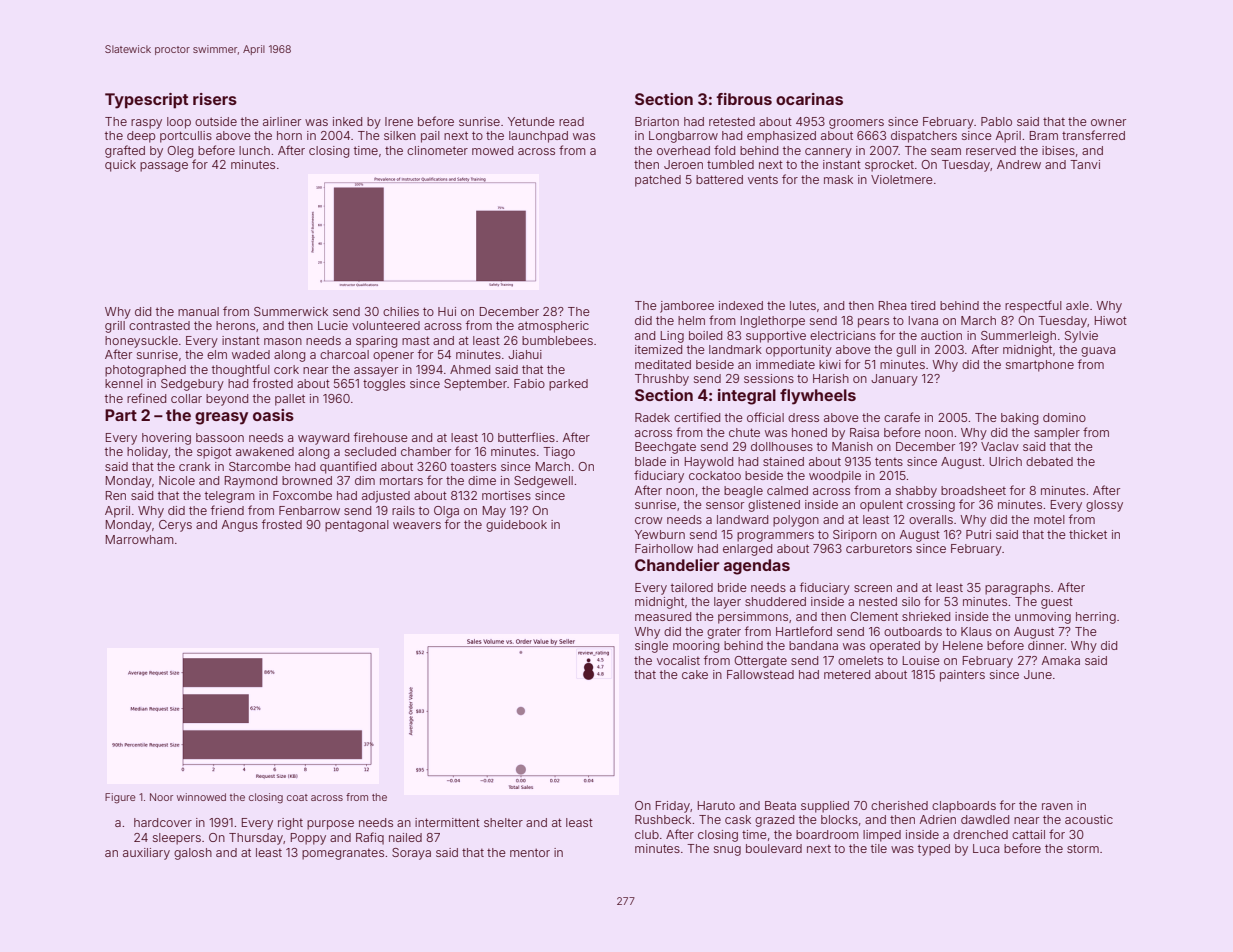 This document has width=1233, height=952. I want to click on pentagonal, so click(357, 526).
